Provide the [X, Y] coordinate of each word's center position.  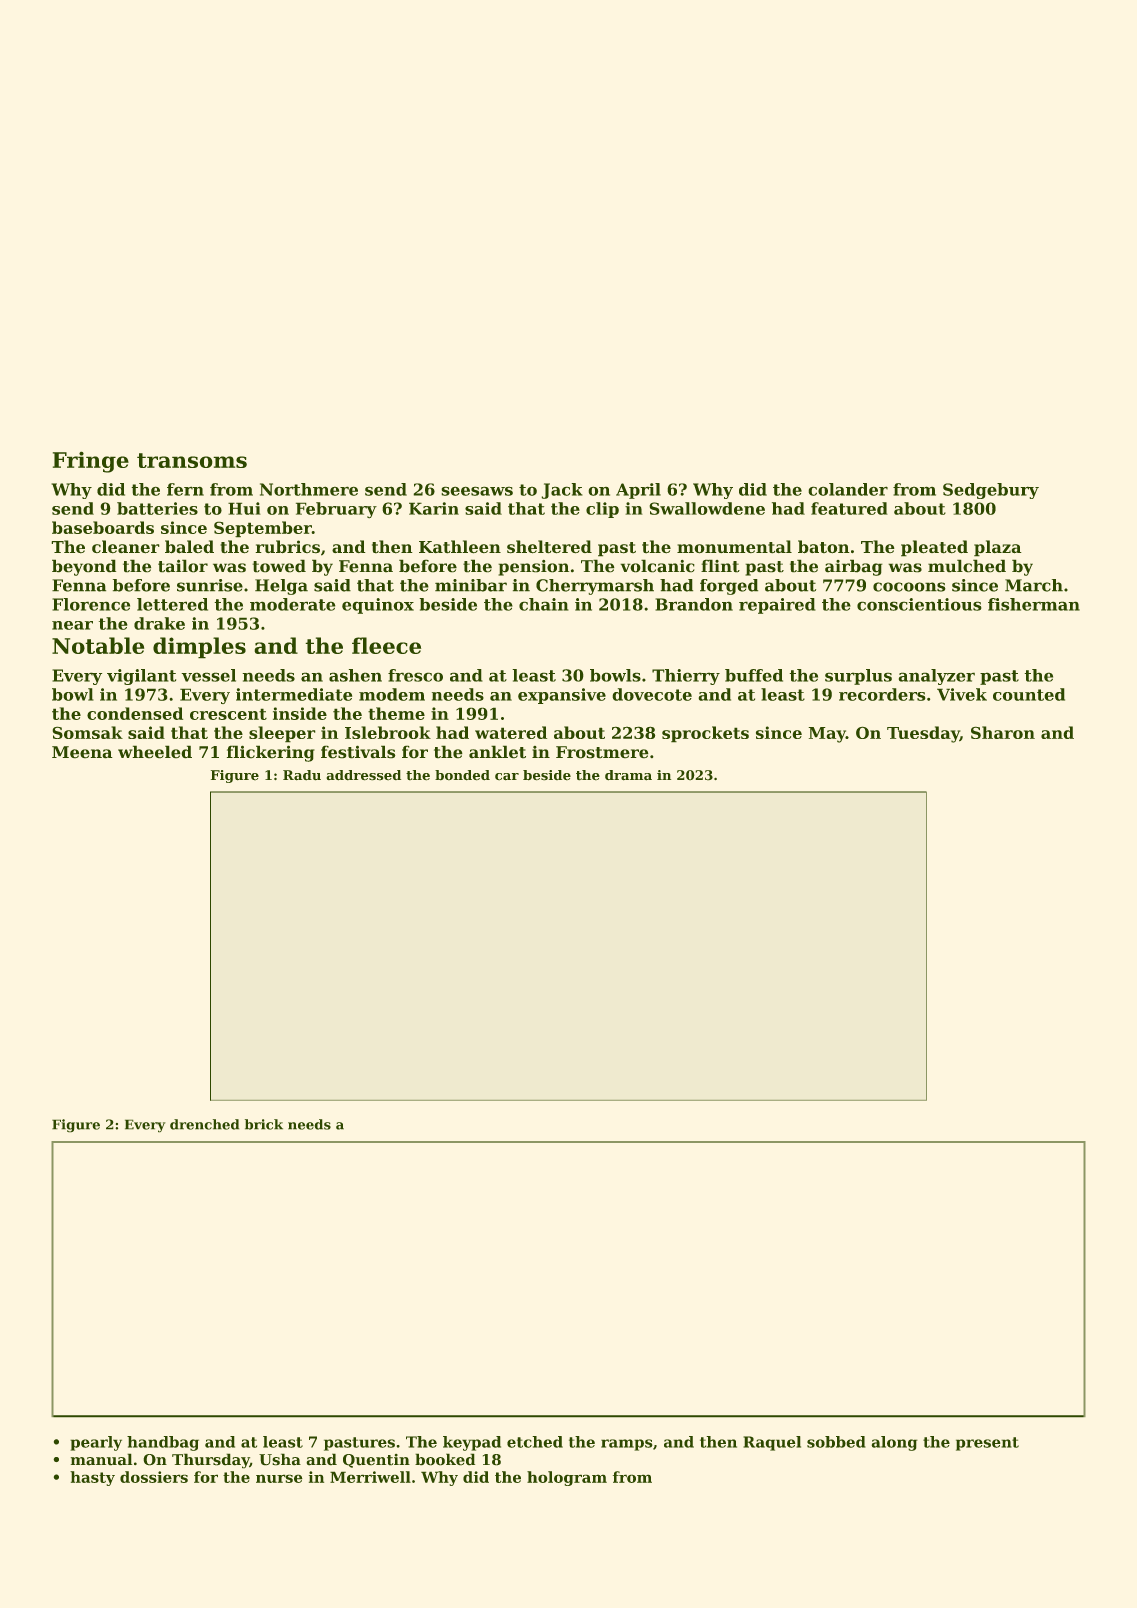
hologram [567, 1478]
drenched [204, 1124]
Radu [302, 775]
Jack [562, 491]
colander [848, 489]
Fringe [91, 462]
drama [628, 775]
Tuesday [923, 734]
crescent [228, 714]
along [894, 1443]
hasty [92, 1478]
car [507, 777]
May [827, 735]
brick [264, 1124]
